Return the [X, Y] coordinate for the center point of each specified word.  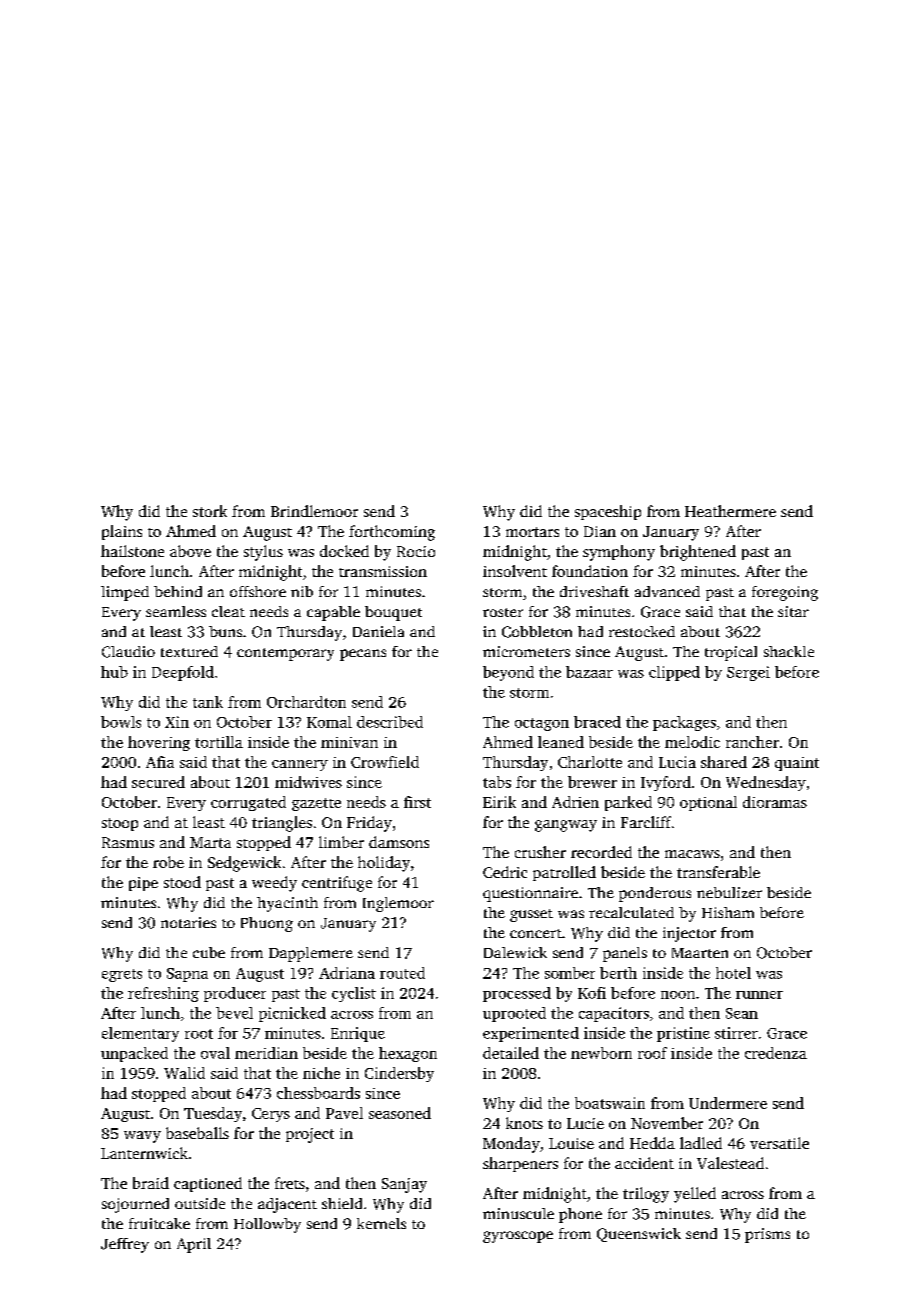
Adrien [575, 802]
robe [168, 862]
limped [125, 593]
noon [678, 995]
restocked [642, 631]
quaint [797, 764]
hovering [159, 743]
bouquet [393, 613]
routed [402, 973]
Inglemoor [398, 904]
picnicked [292, 1014]
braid [151, 1183]
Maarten [700, 953]
